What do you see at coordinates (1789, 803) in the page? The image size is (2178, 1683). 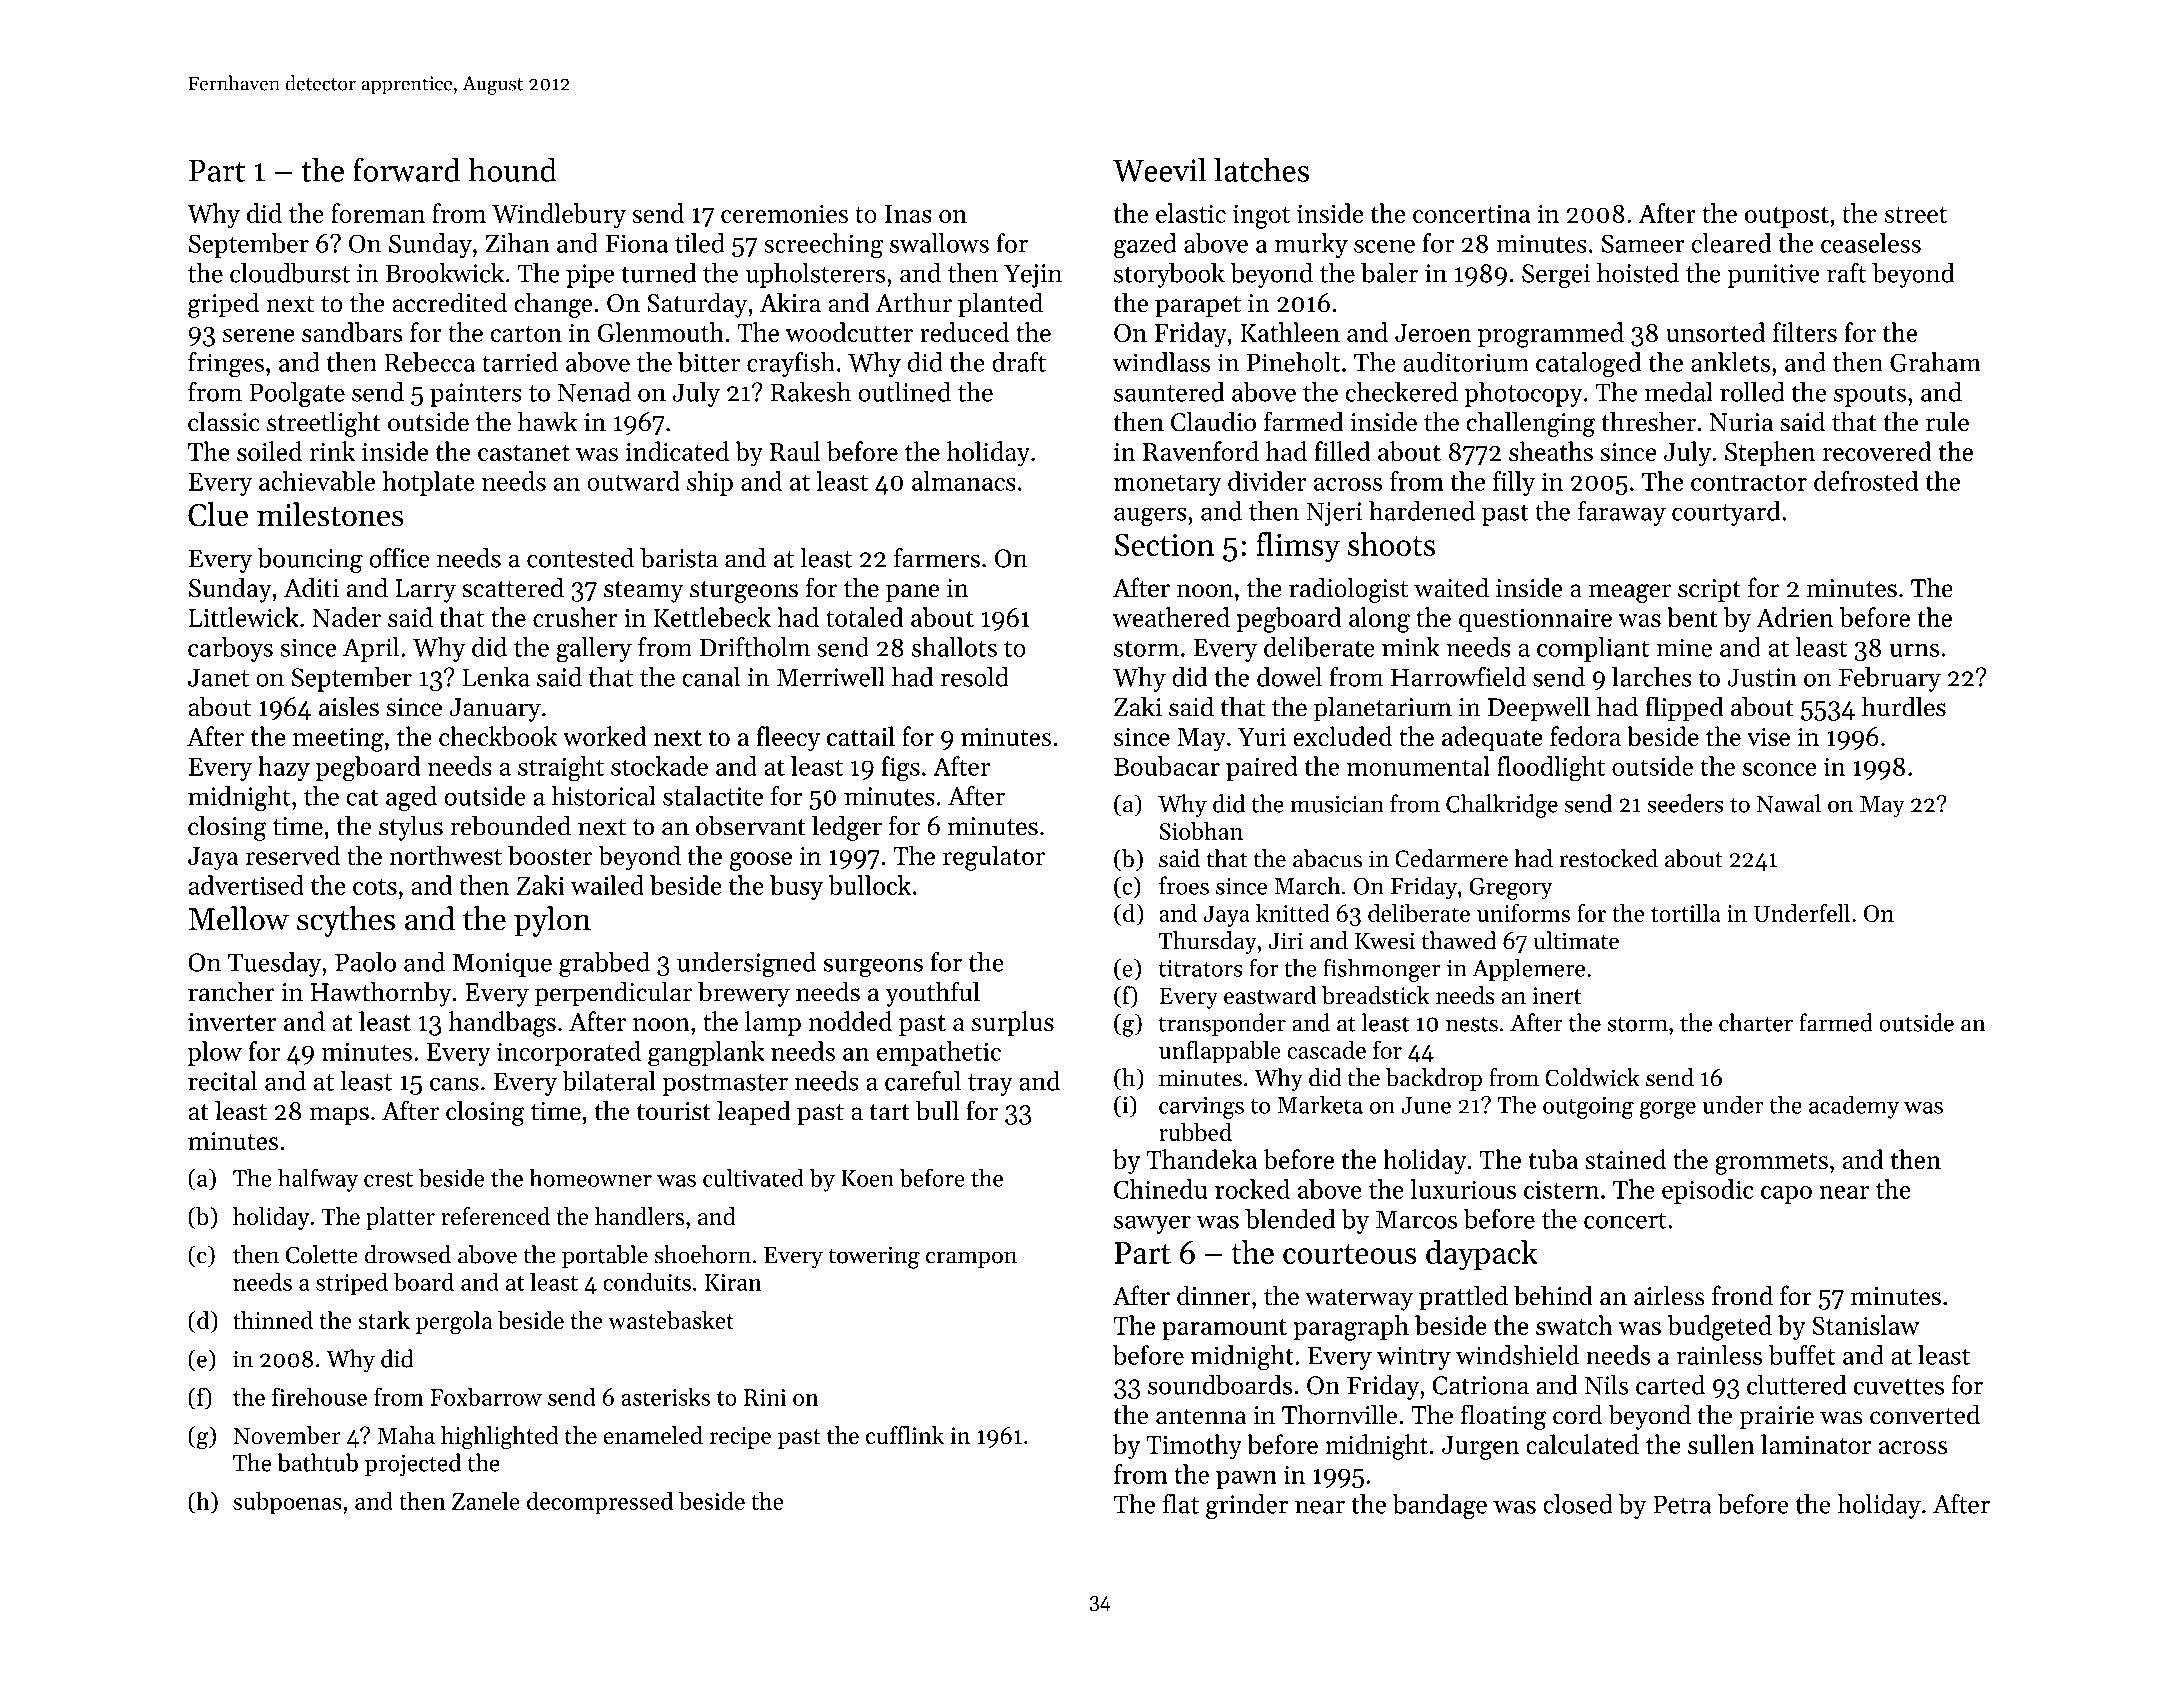 I see `Nawal` at bounding box center [1789, 803].
